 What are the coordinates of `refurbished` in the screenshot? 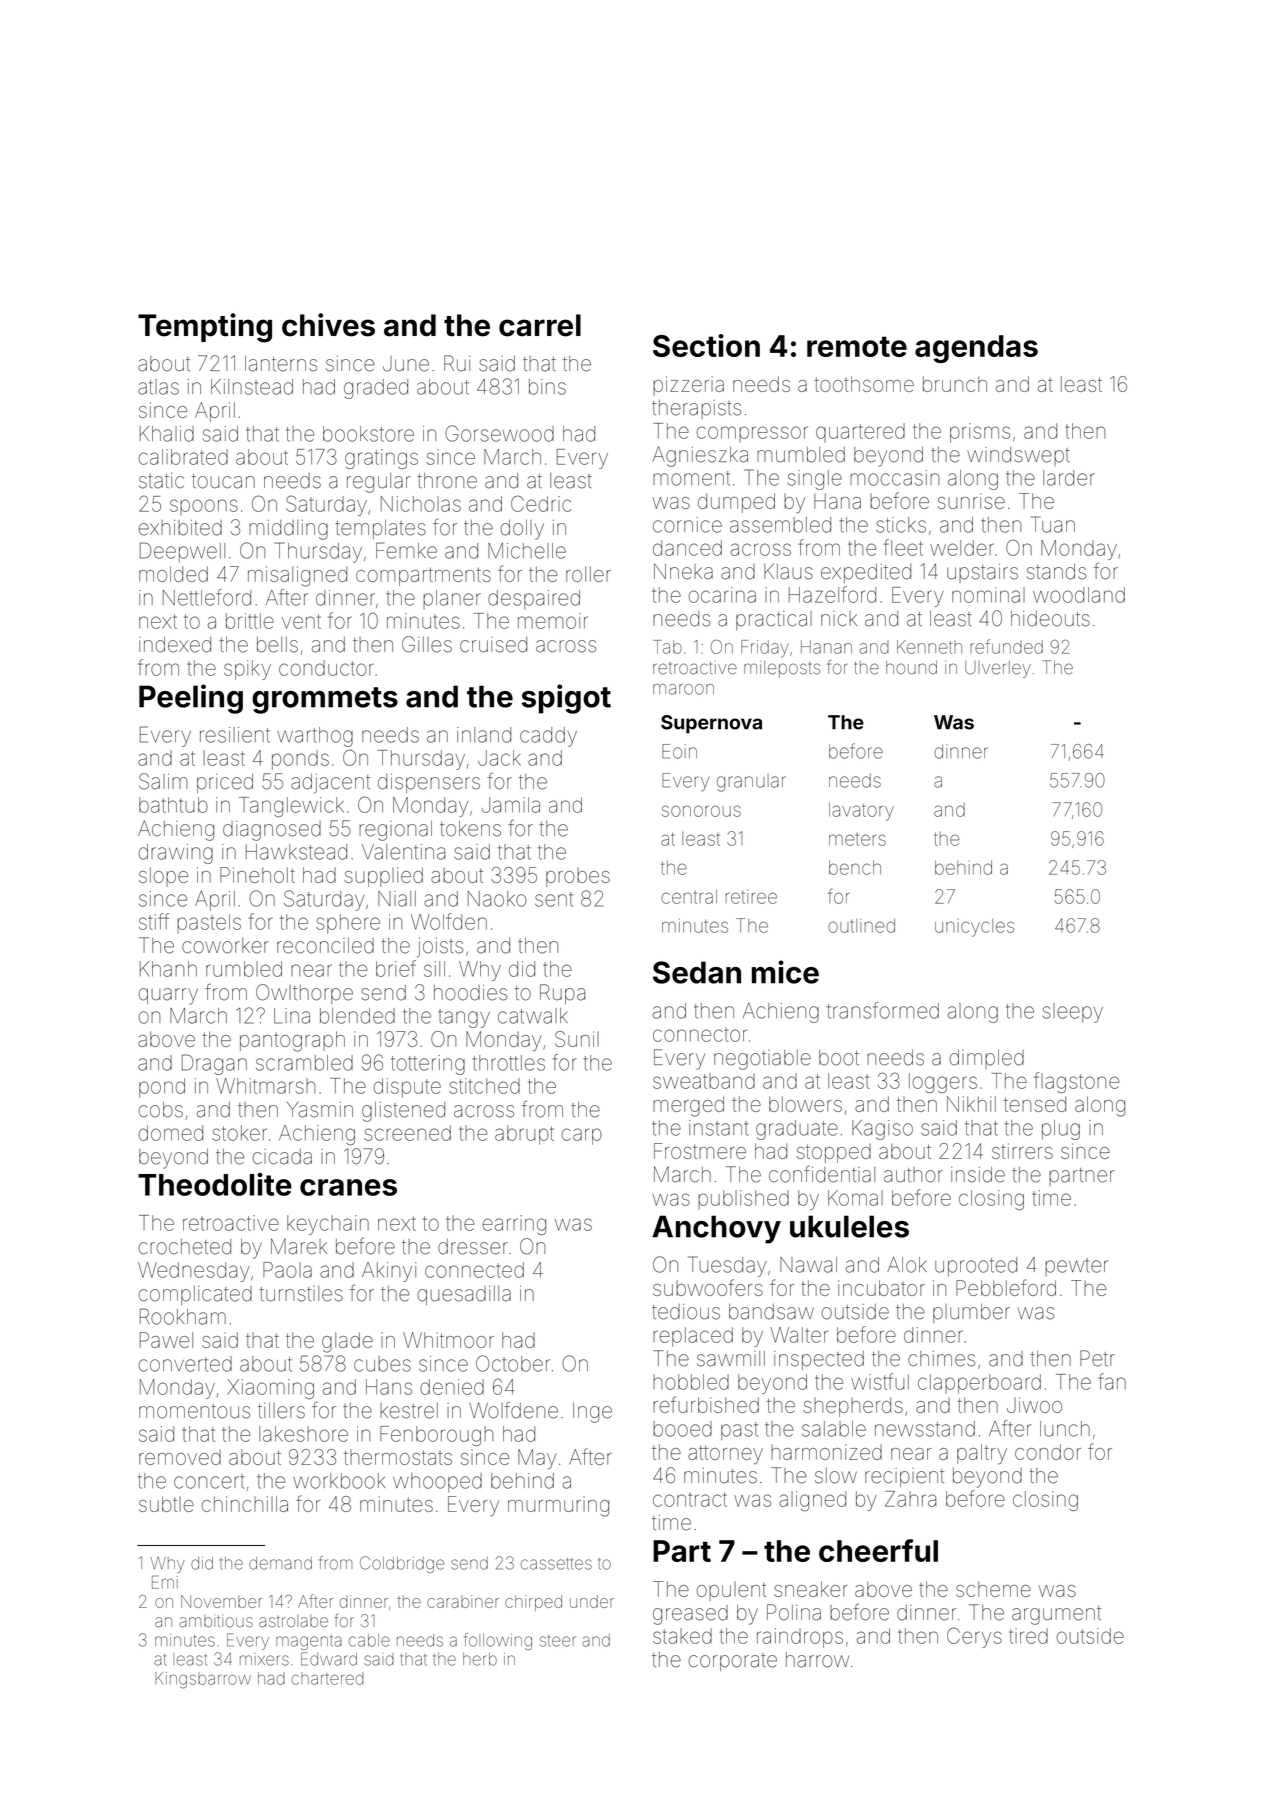 It's located at (706, 1404).
